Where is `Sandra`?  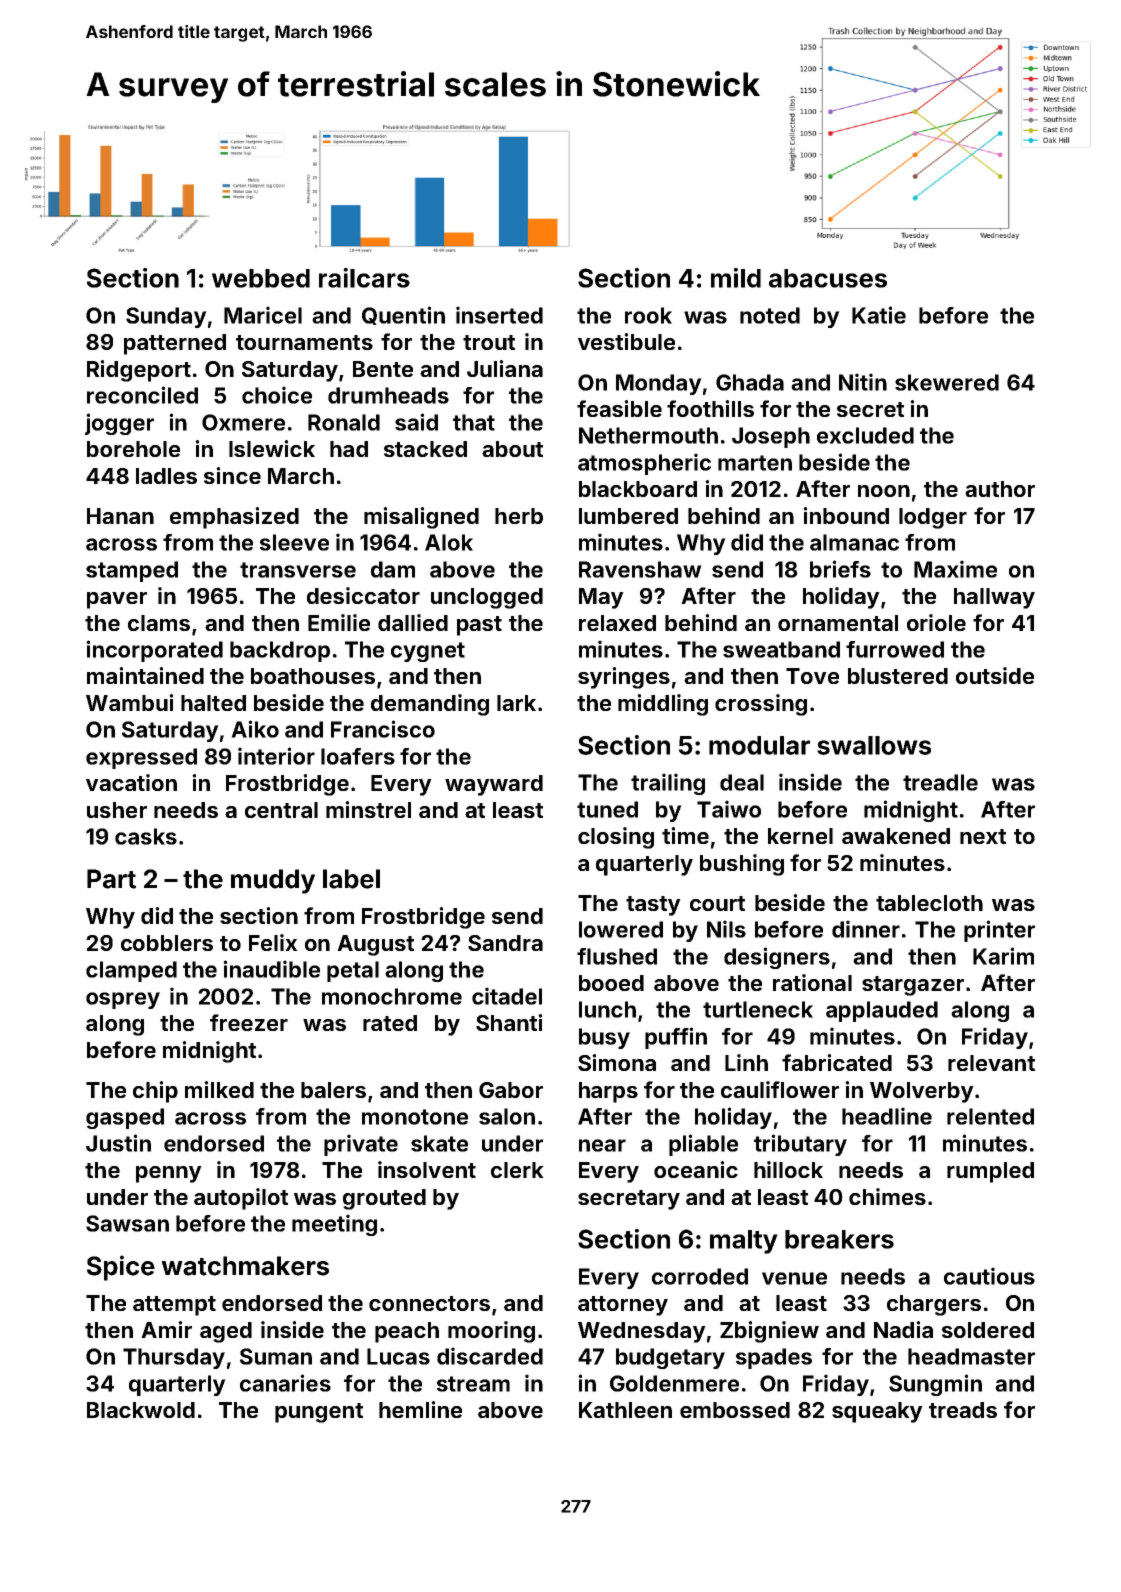 Sandra is located at coordinates (505, 943).
